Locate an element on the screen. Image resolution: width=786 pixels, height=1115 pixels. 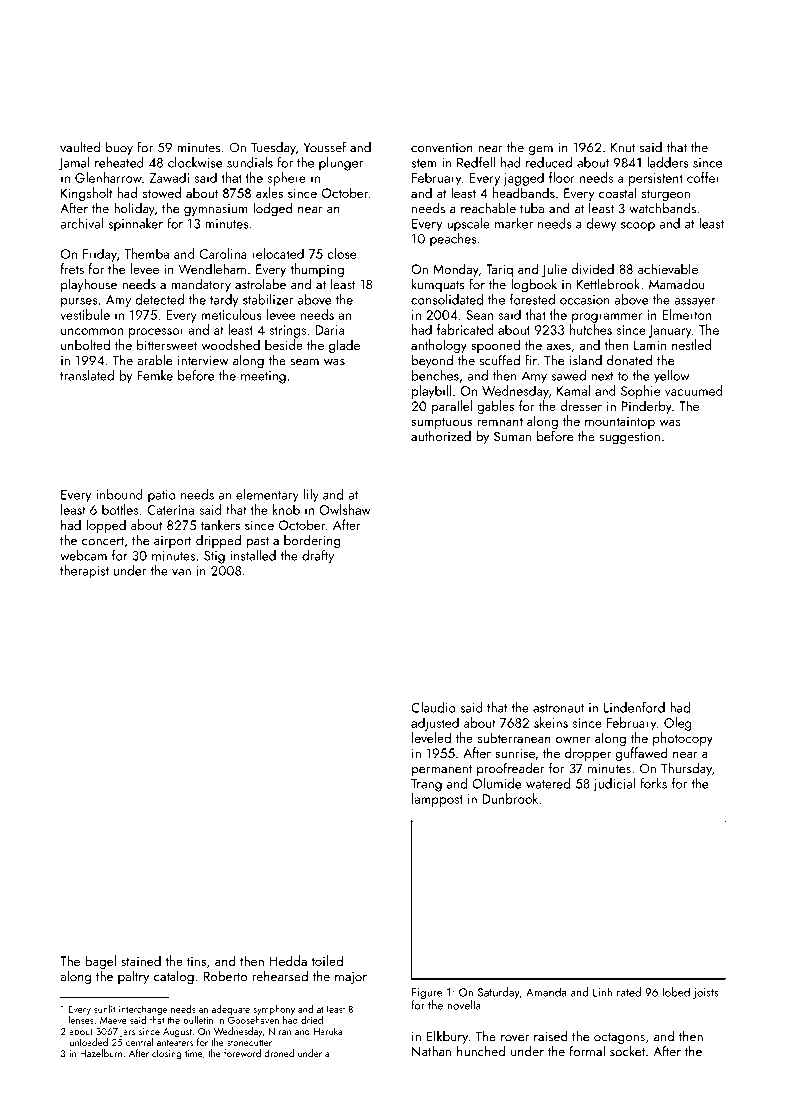
formal is located at coordinates (587, 1051).
